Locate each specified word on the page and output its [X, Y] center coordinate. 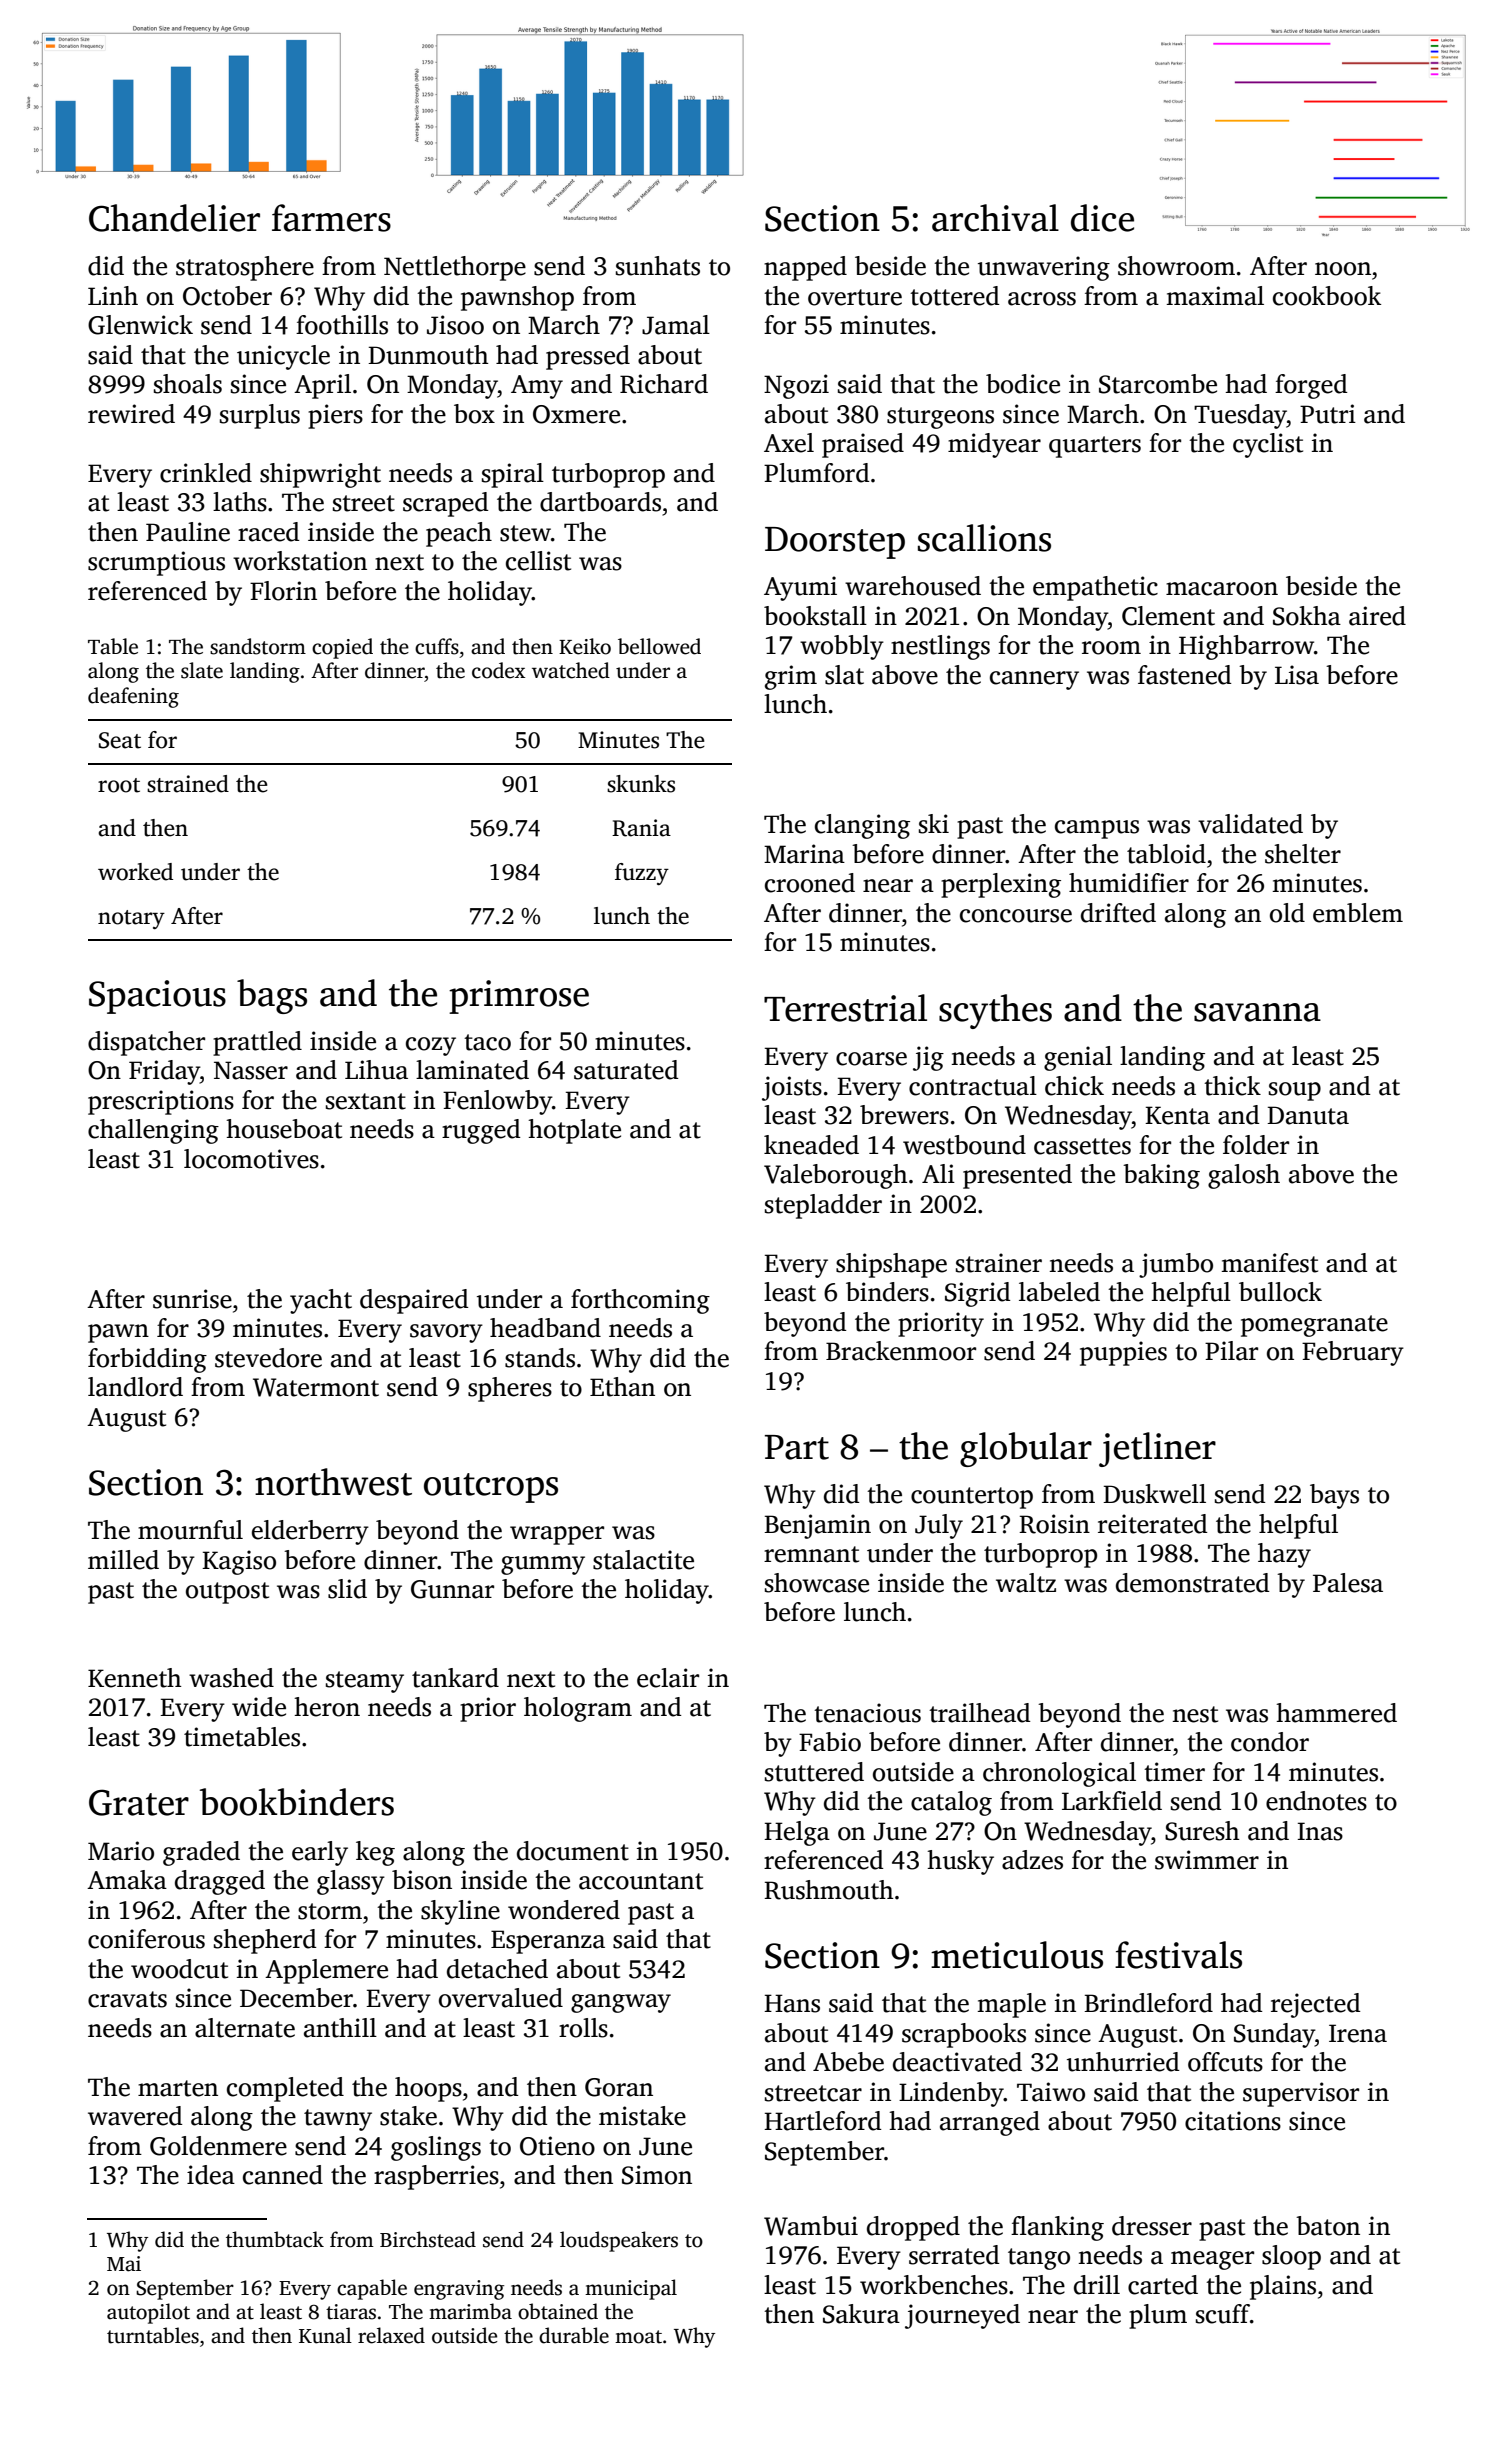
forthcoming [640, 1301]
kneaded [811, 1145]
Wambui [811, 2226]
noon [1343, 269]
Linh [113, 295]
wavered [135, 2116]
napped [805, 268]
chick [1074, 1086]
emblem [1358, 913]
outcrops [491, 1488]
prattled [257, 1043]
